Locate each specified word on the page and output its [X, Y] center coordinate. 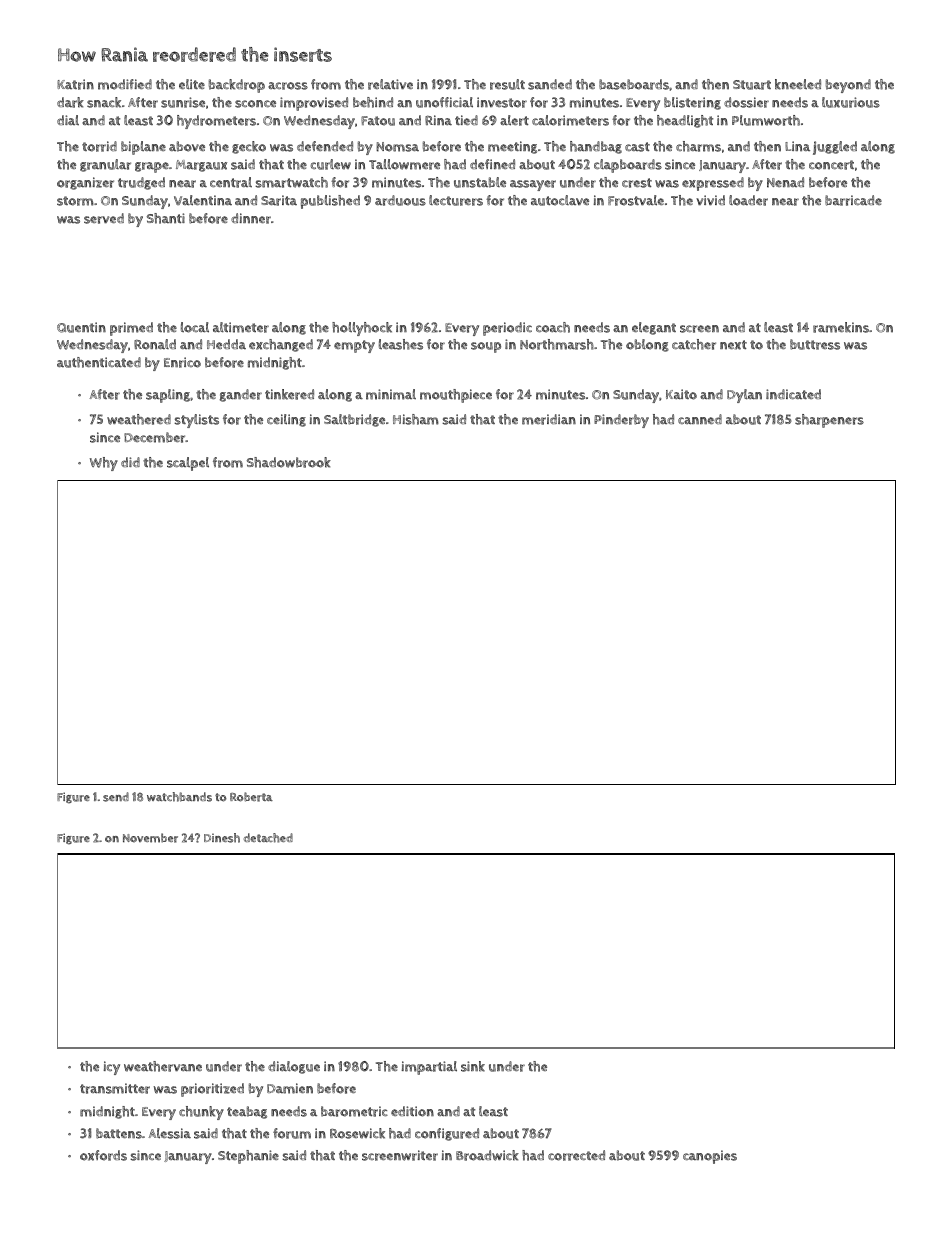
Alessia [169, 1133]
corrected [576, 1155]
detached [268, 838]
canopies [710, 1157]
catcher [694, 344]
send [116, 797]
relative [390, 84]
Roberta [251, 797]
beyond [848, 86]
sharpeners [829, 421]
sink [473, 1066]
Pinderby [621, 421]
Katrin [75, 84]
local [195, 327]
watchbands [179, 797]
